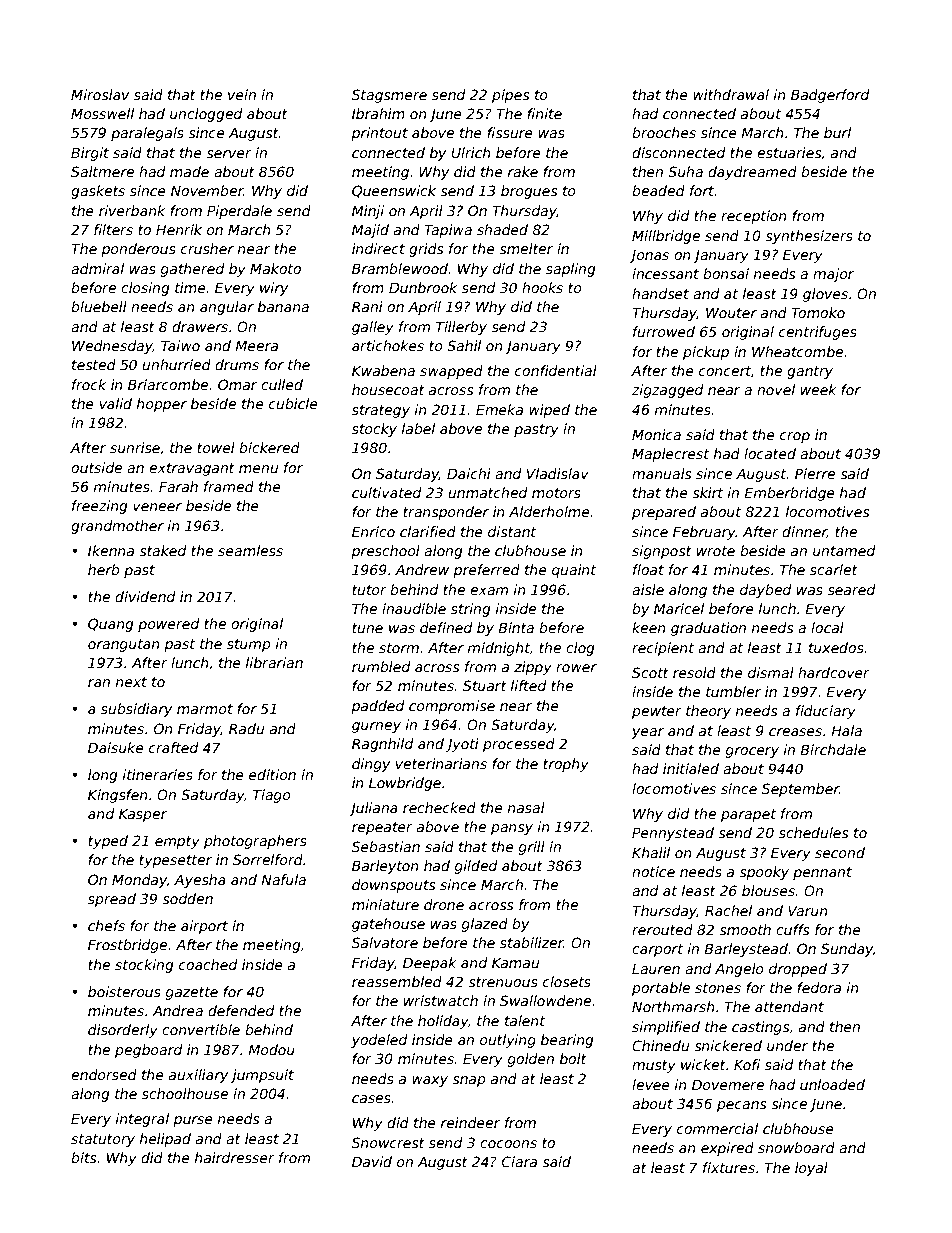  Describe the element at coordinates (367, 306) in the screenshot. I see `Rani` at that location.
